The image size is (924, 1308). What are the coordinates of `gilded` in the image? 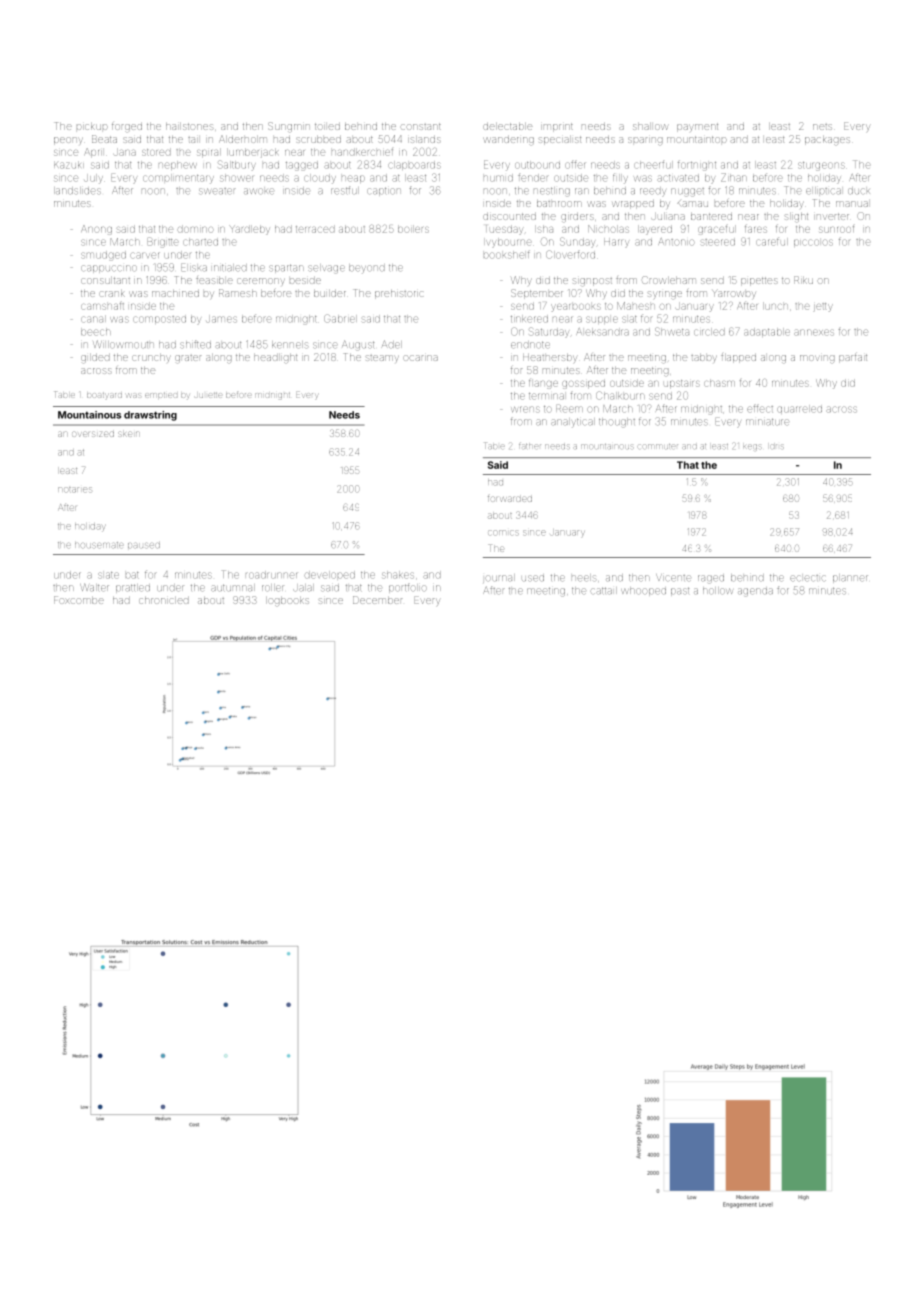 It's located at (95, 358).
